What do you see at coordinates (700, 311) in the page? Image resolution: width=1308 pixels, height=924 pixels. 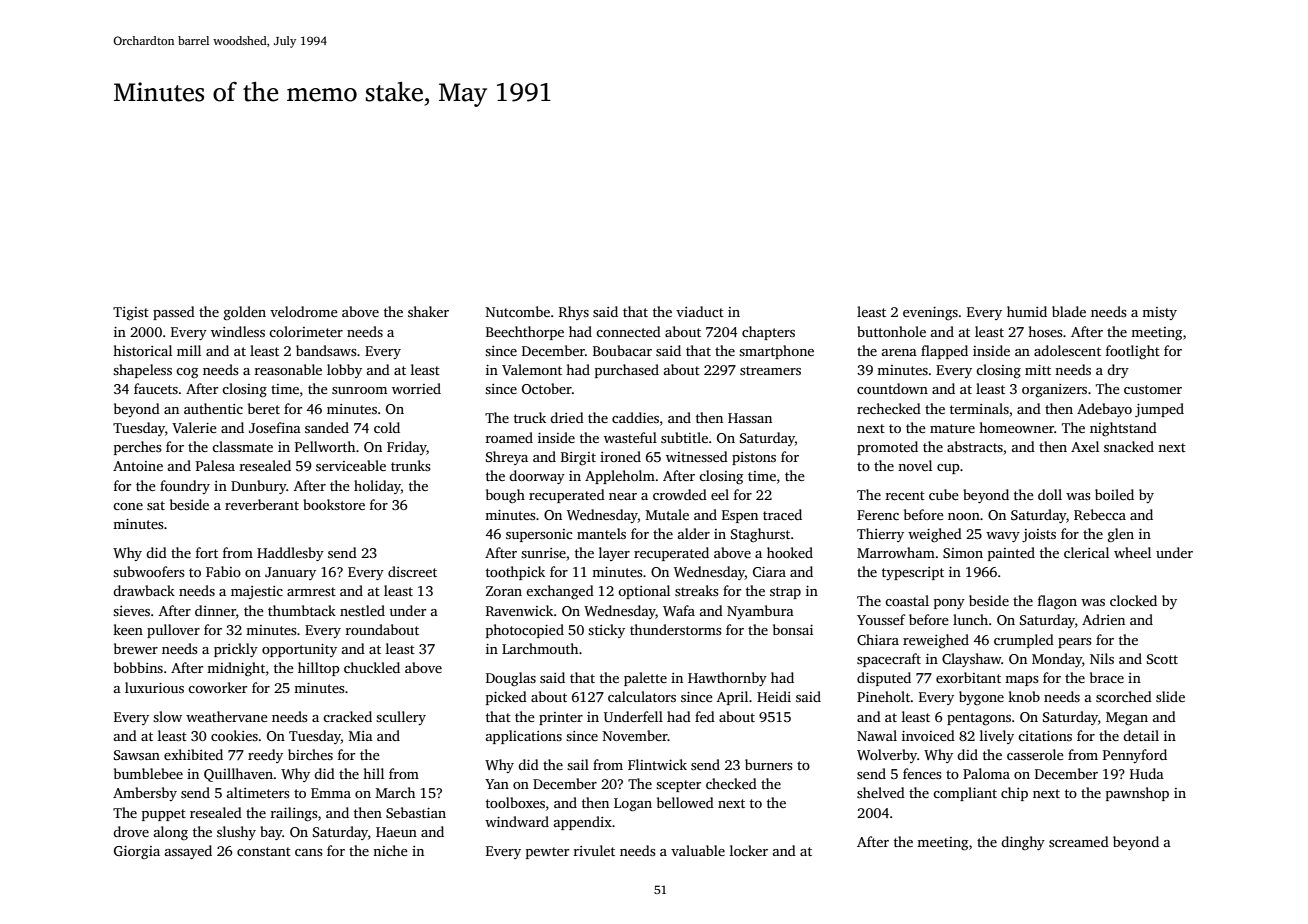 I see `viaduct` at bounding box center [700, 311].
